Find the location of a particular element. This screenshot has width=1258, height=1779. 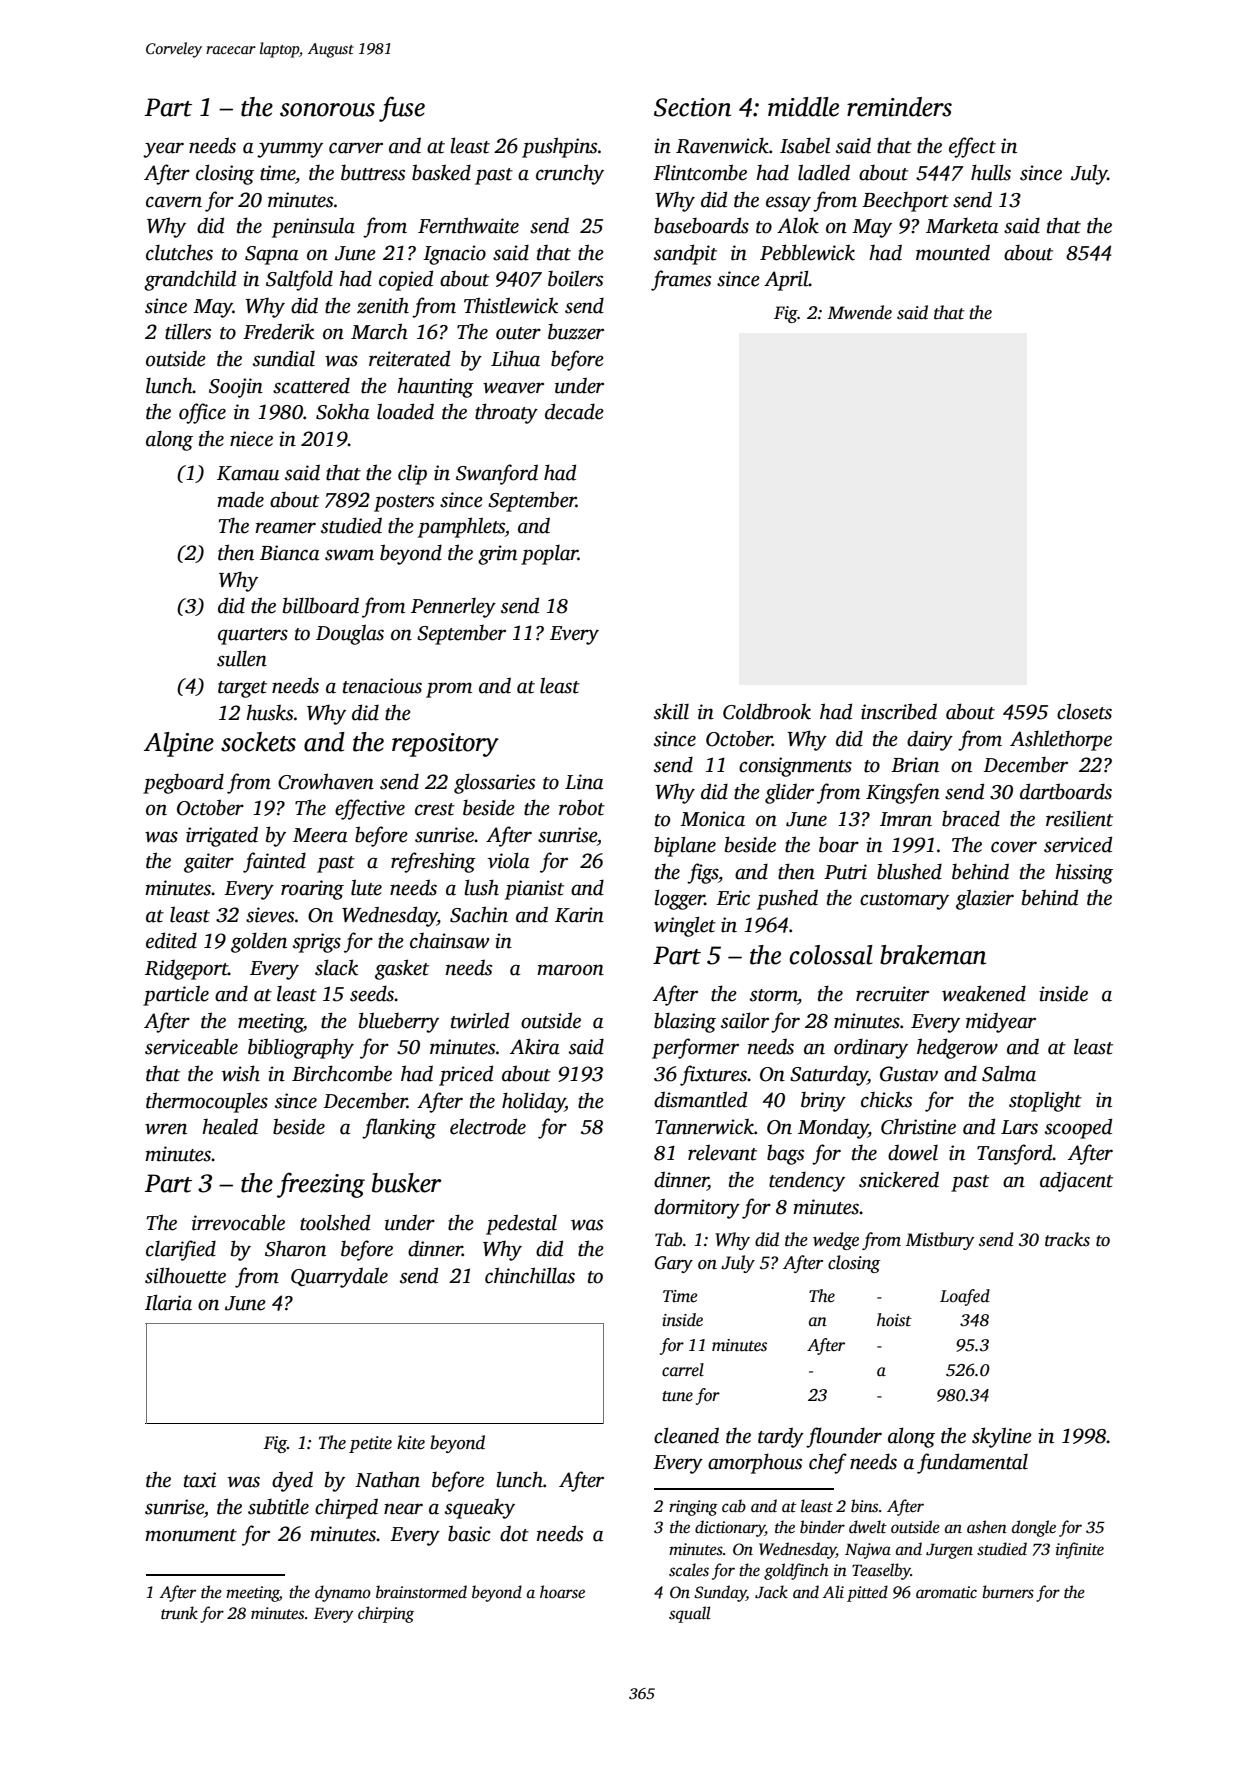

biplane is located at coordinates (685, 846).
